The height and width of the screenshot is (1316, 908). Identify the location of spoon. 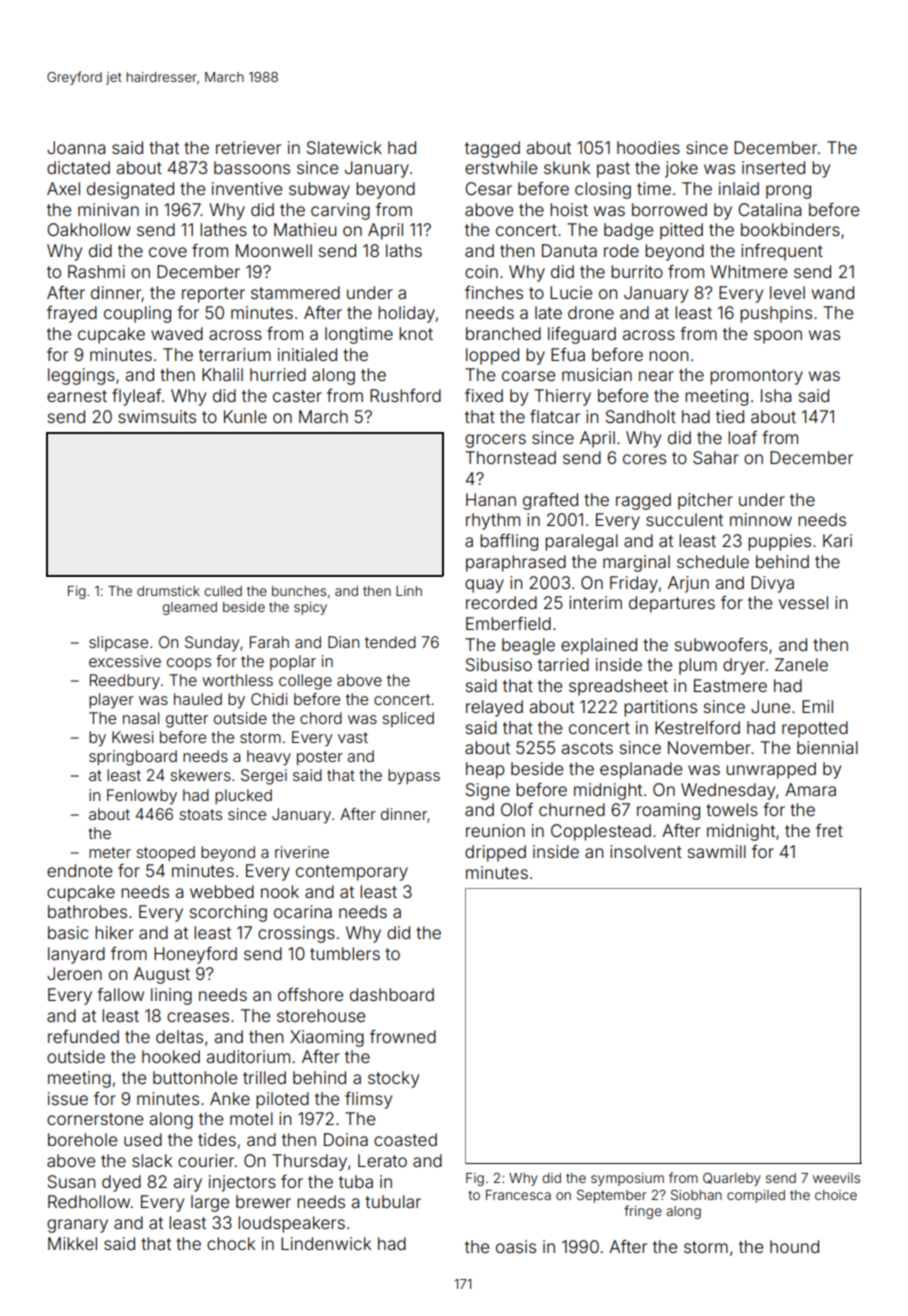
(778, 337).
